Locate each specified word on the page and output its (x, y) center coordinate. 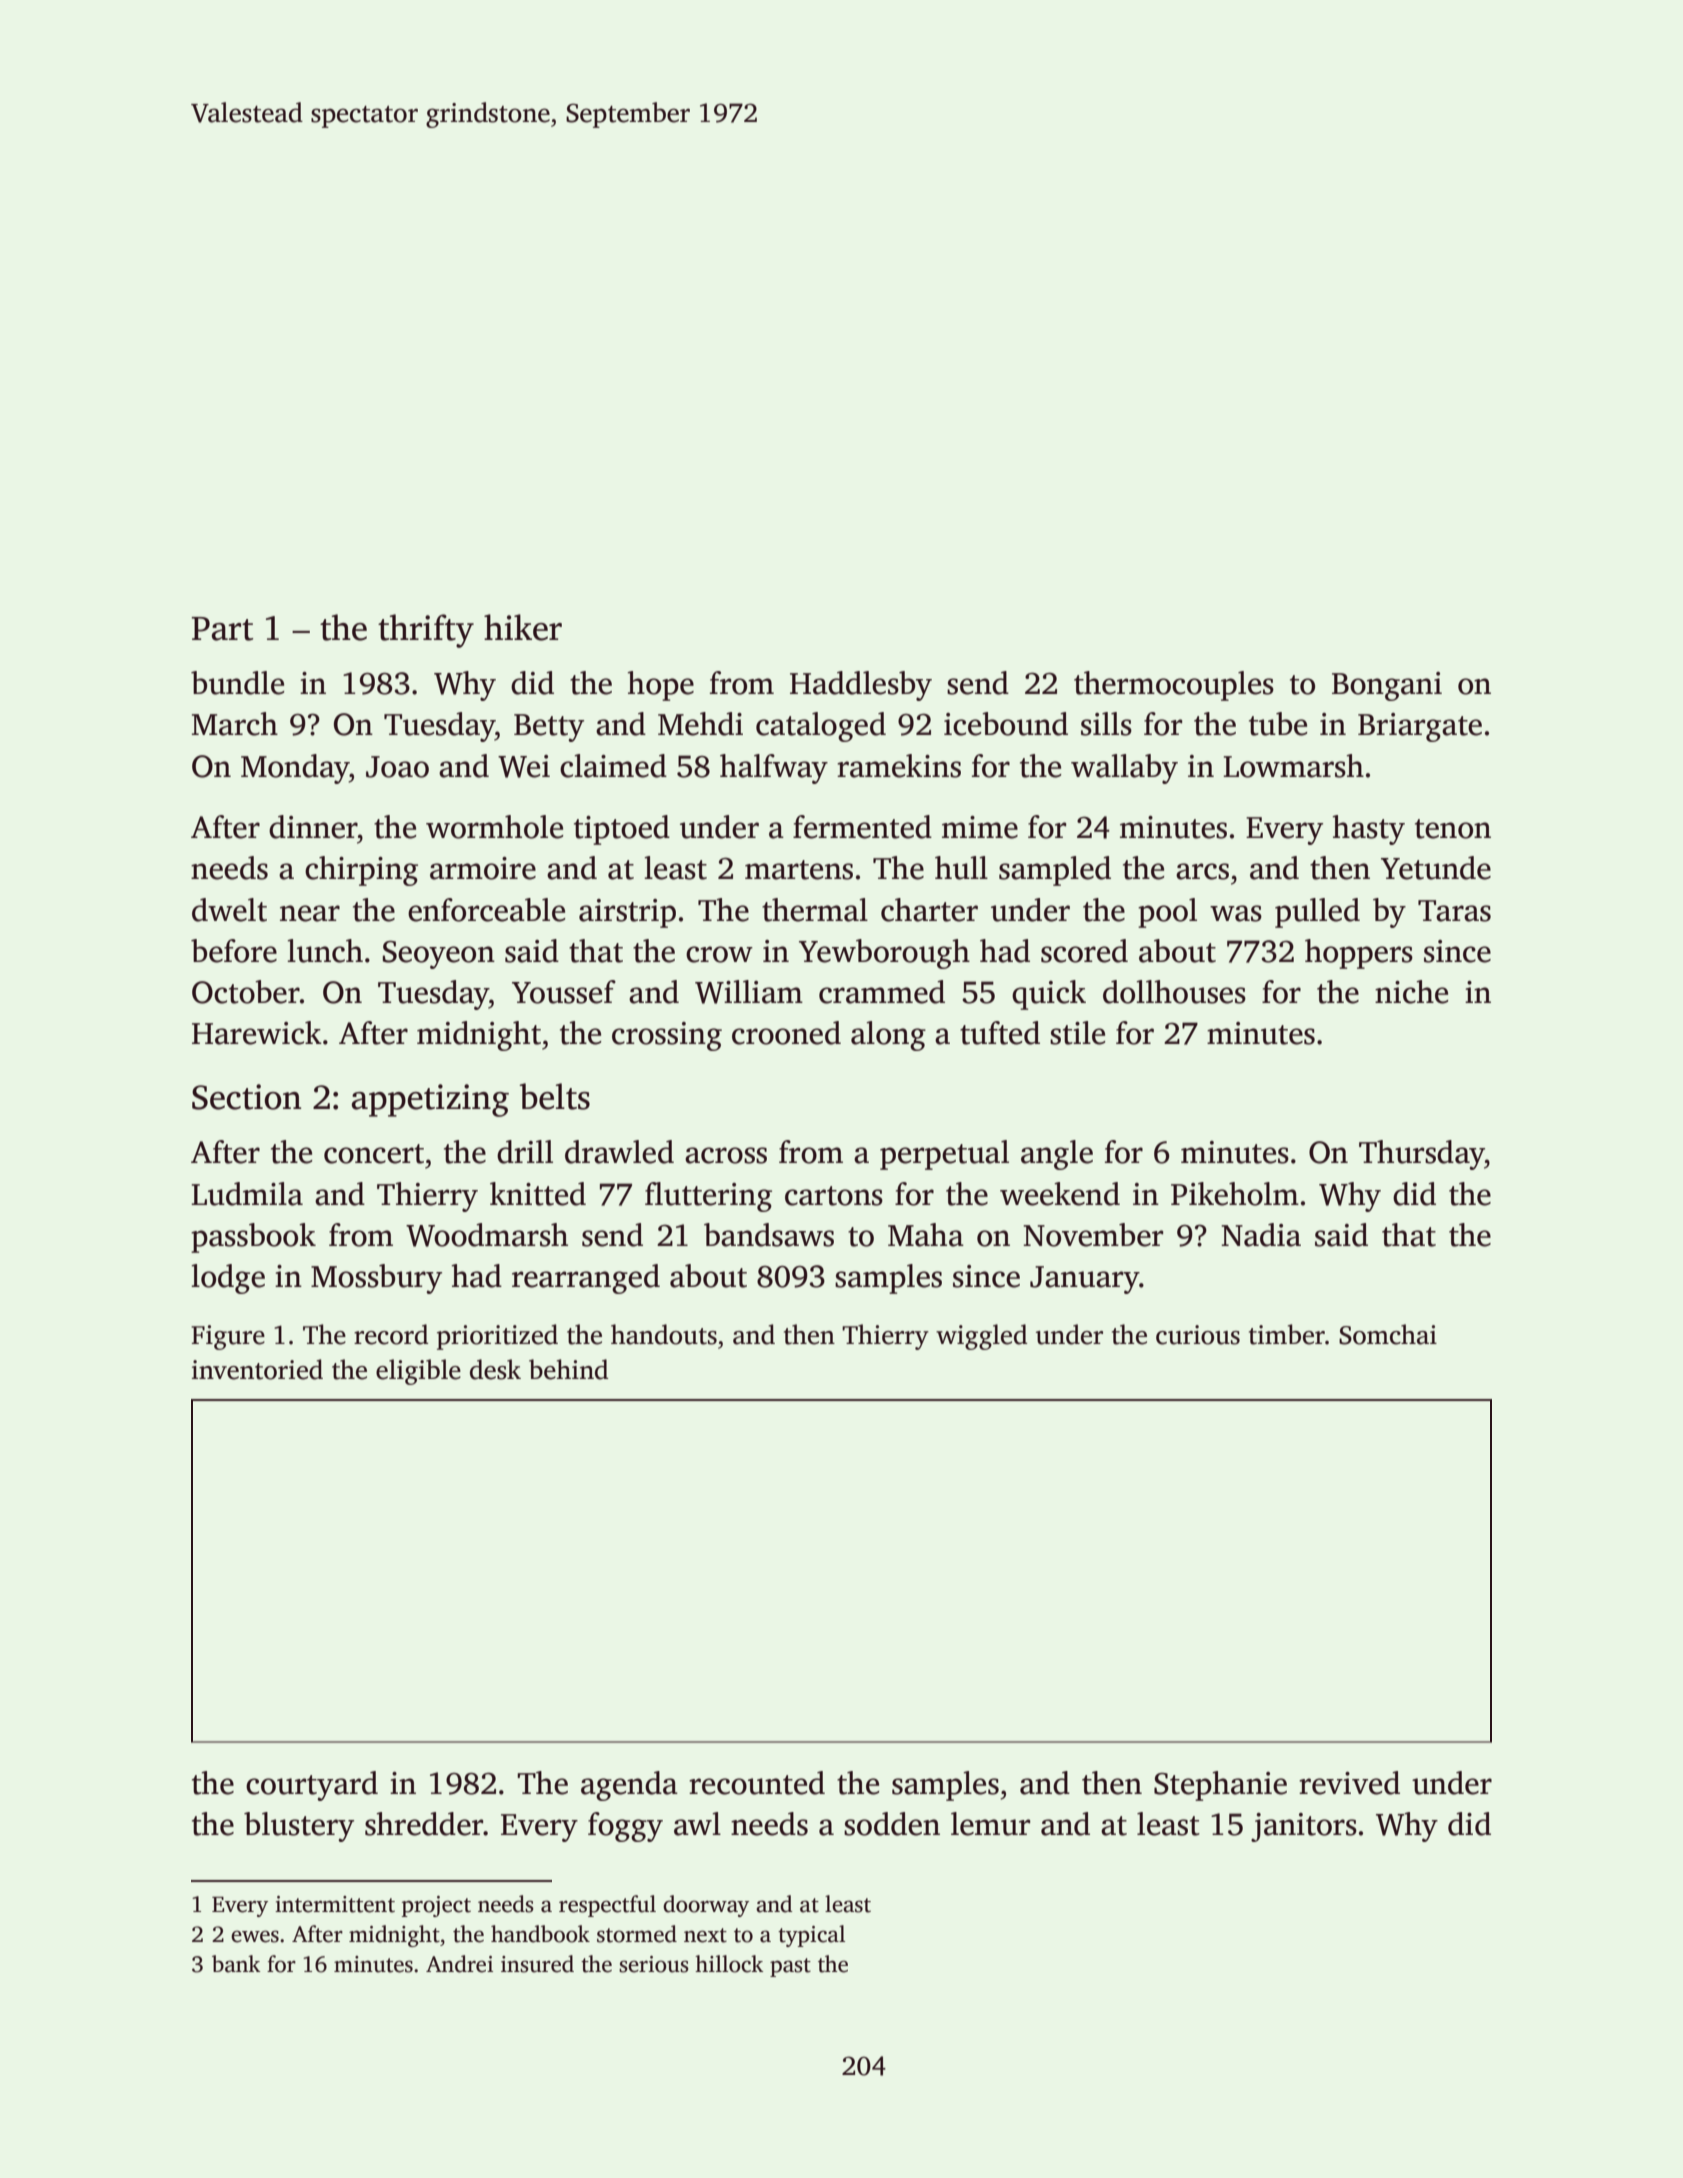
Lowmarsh (1293, 766)
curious (1198, 1335)
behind (568, 1369)
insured (537, 1964)
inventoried (257, 1369)
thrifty (426, 631)
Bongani (1387, 686)
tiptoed (622, 830)
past (790, 1967)
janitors (1304, 1827)
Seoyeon (439, 955)
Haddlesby (861, 686)
